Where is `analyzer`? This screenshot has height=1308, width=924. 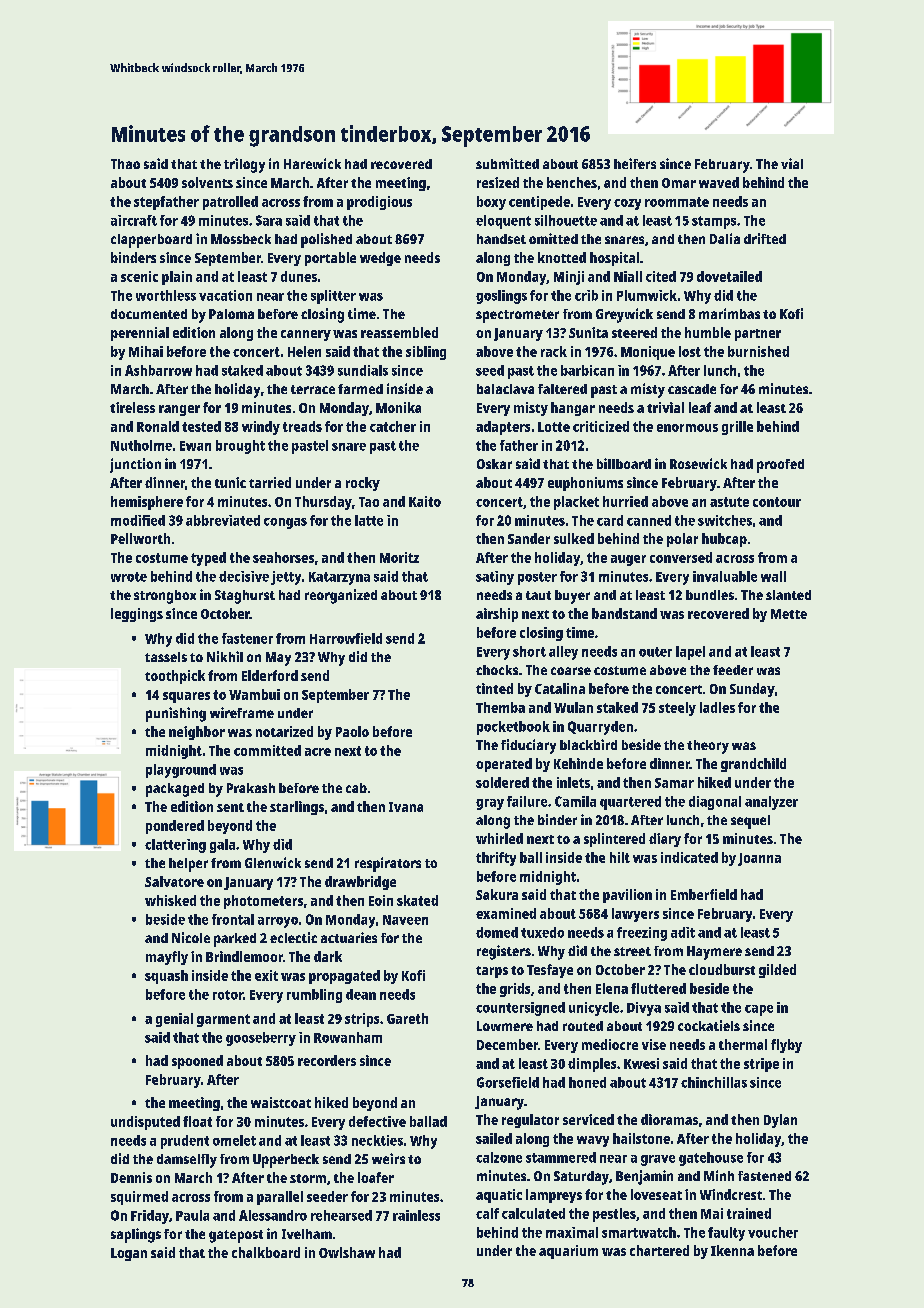 analyzer is located at coordinates (771, 803).
